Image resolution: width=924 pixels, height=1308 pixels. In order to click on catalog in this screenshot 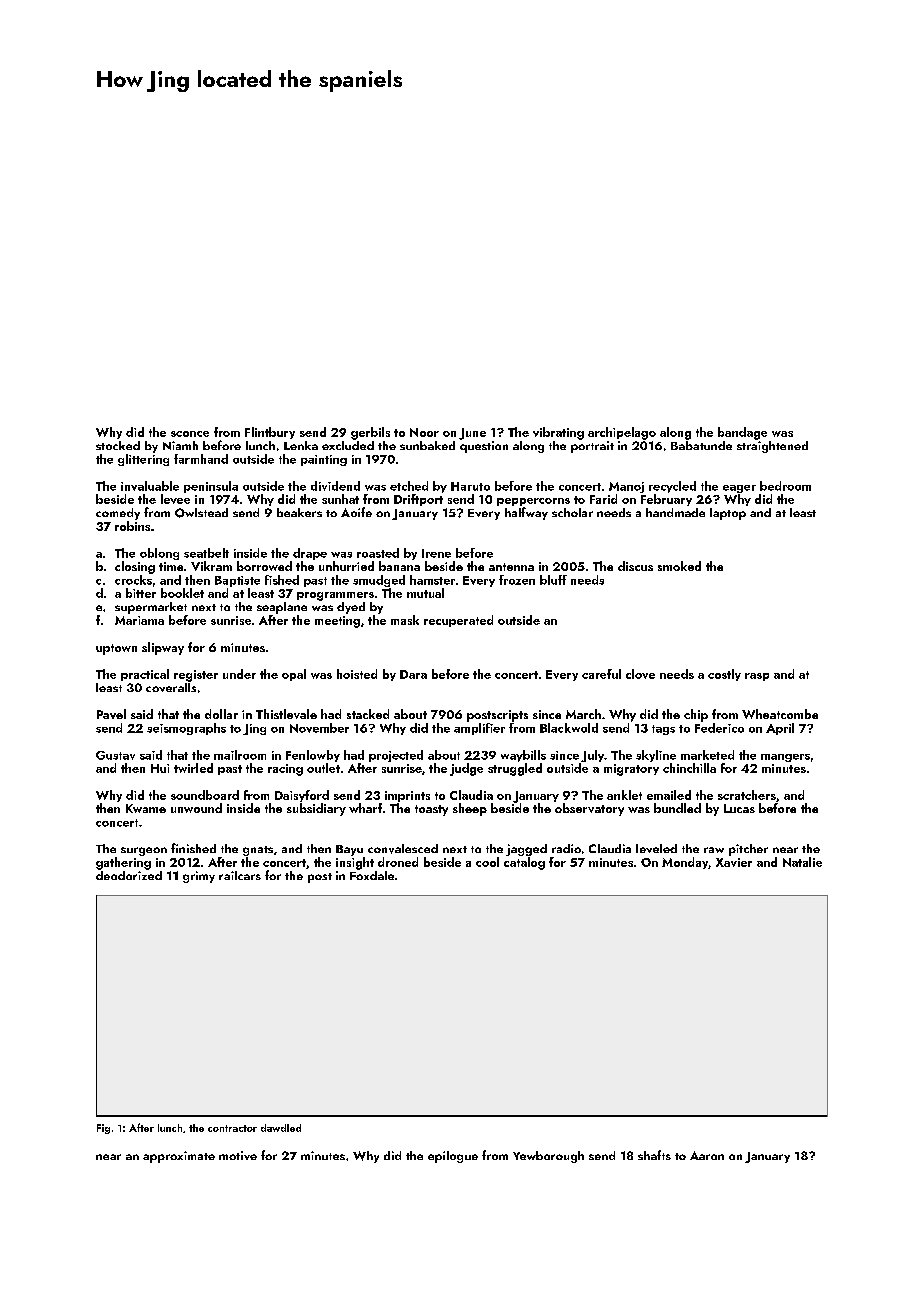, I will do `click(524, 863)`.
